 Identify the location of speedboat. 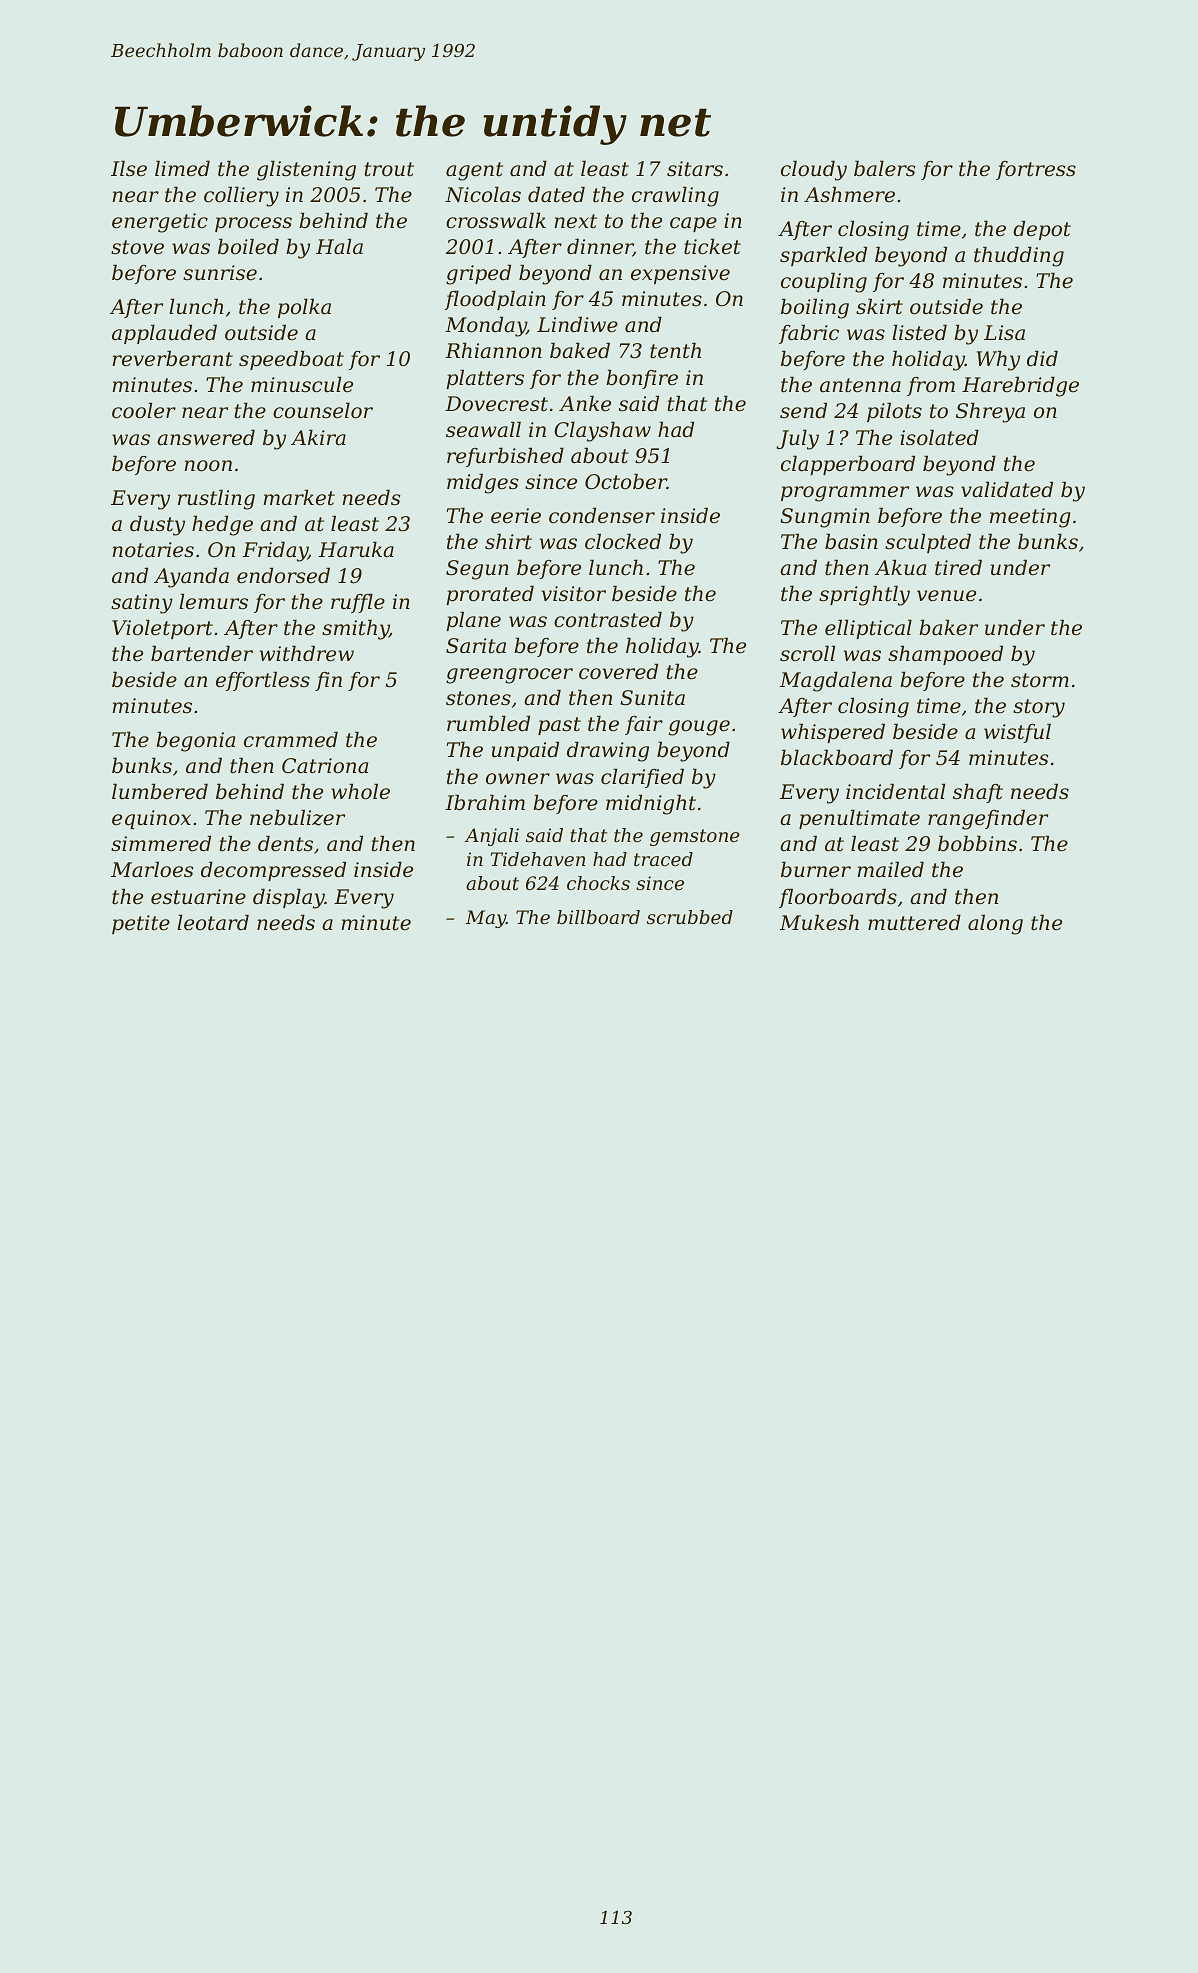
(291, 360).
